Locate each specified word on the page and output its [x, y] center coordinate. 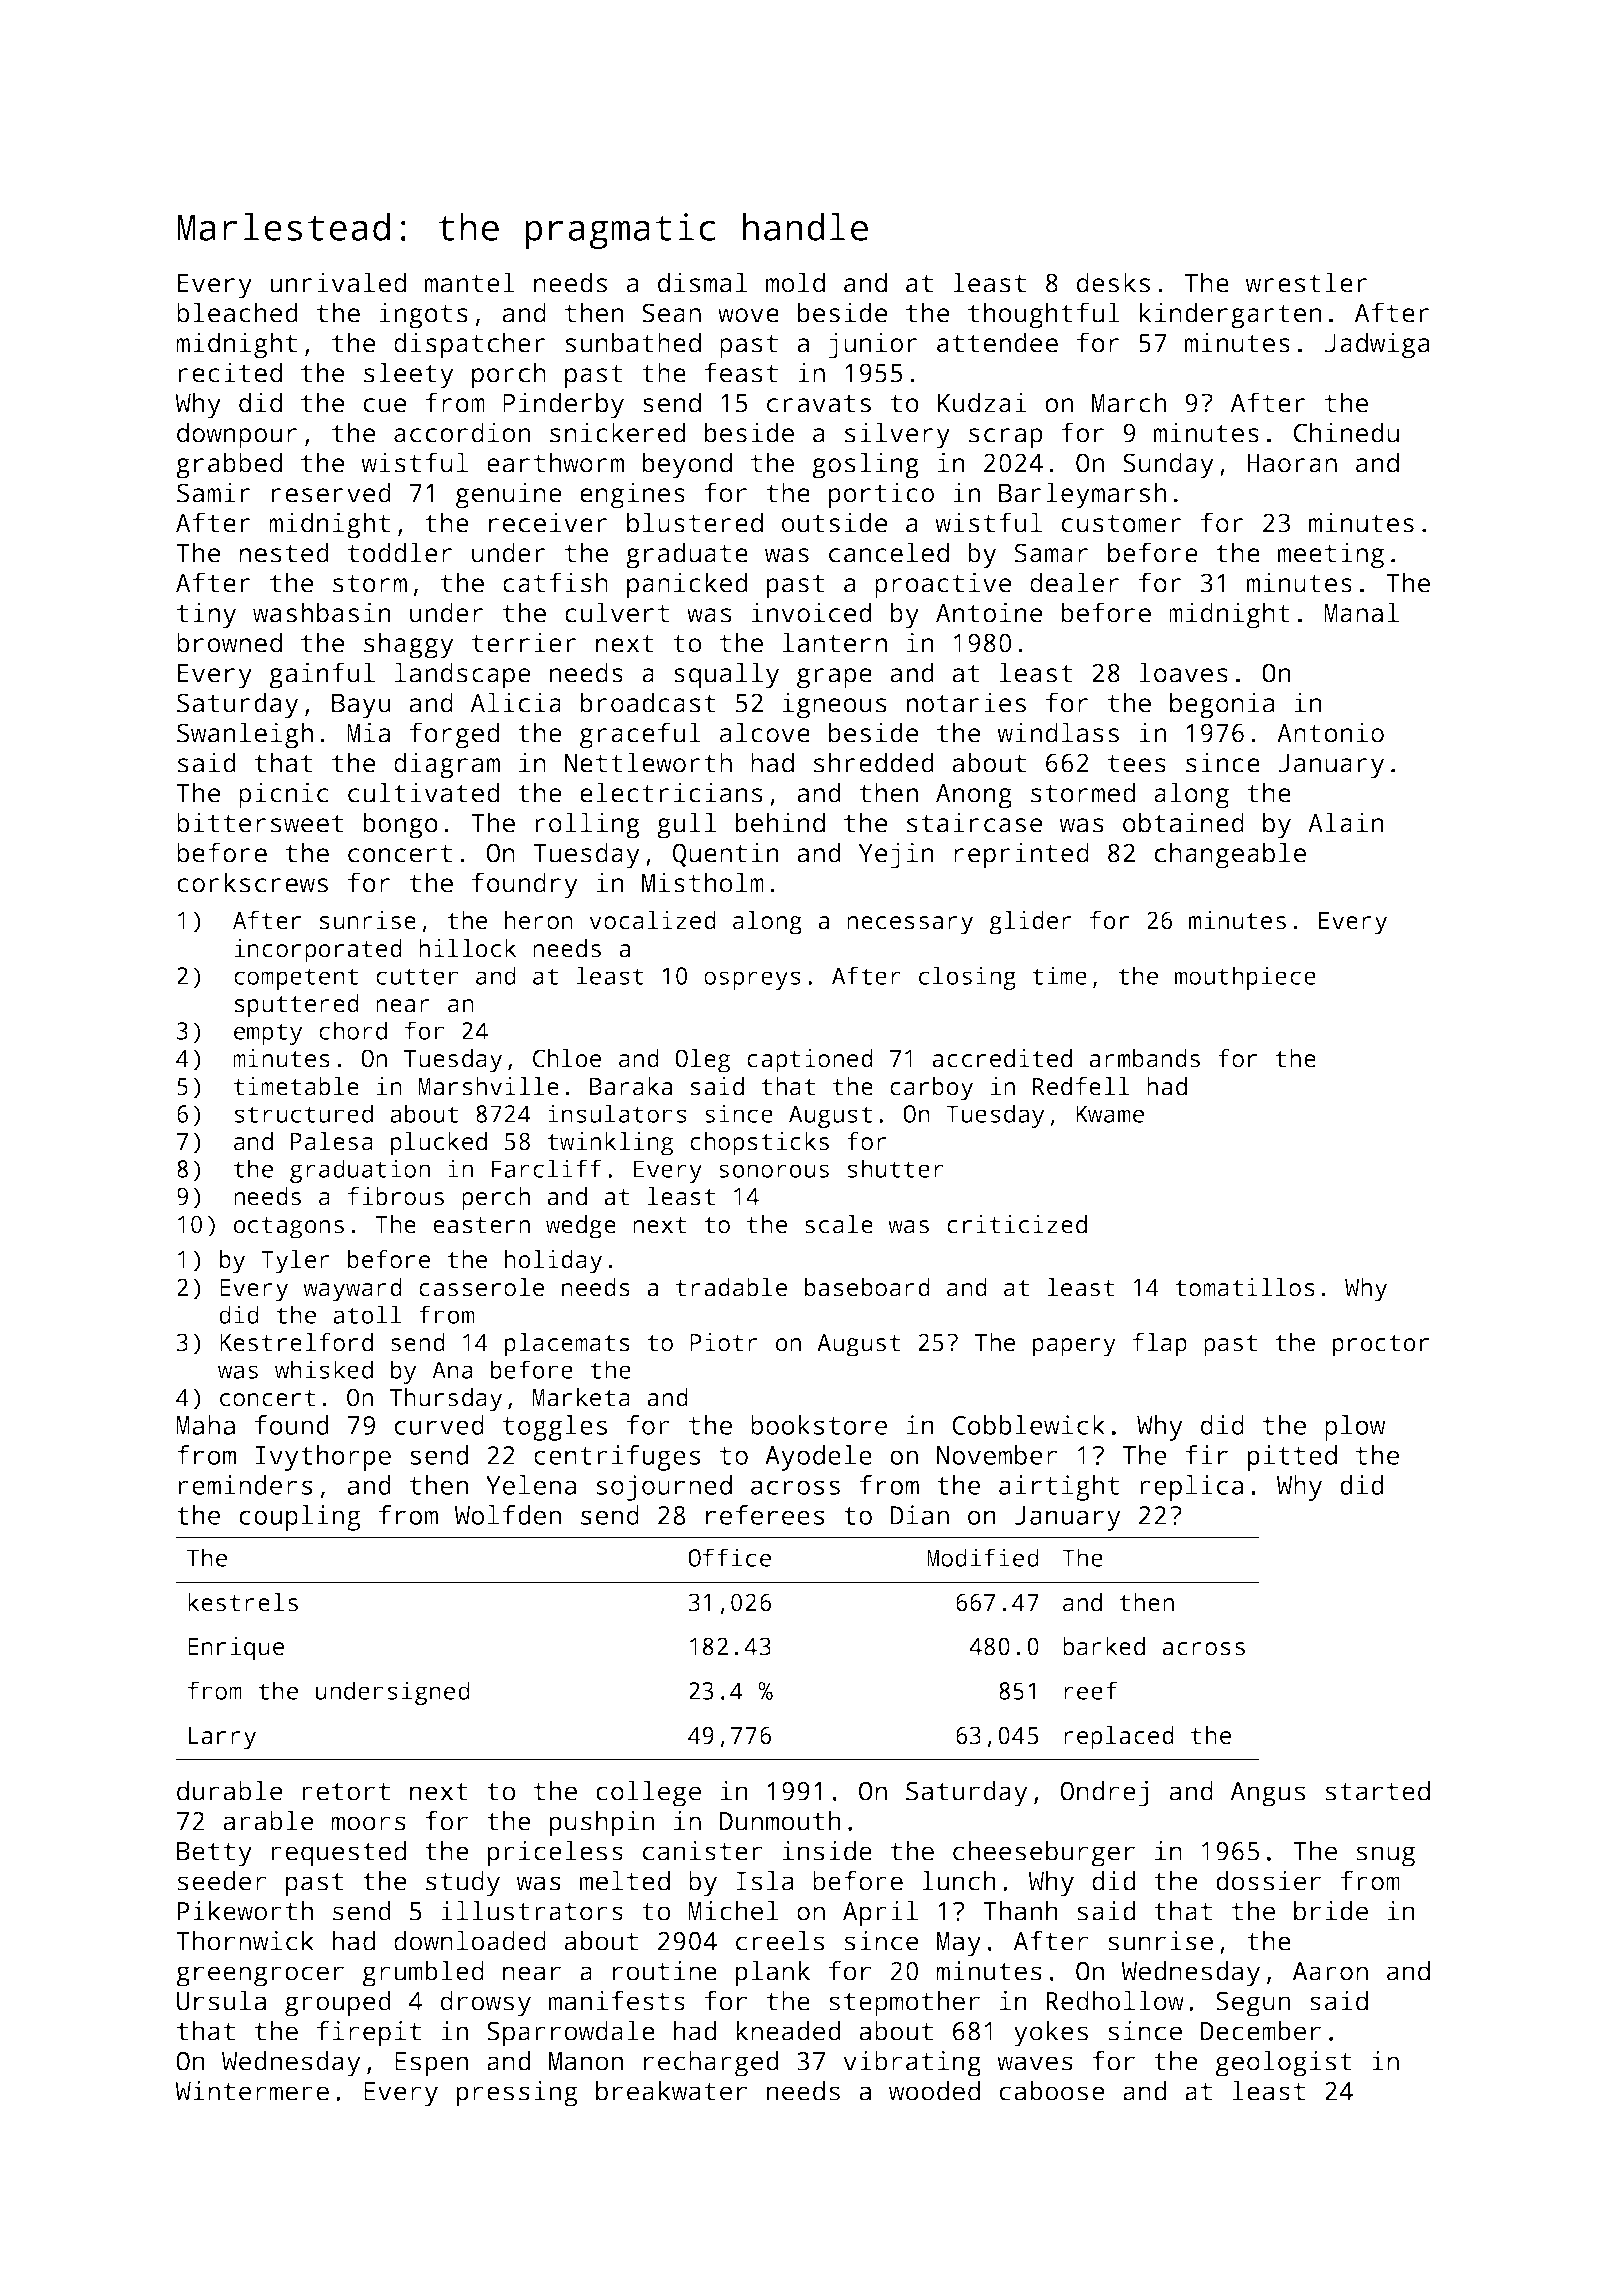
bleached [237, 312]
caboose [1052, 2091]
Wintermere [252, 2091]
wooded [934, 2091]
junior [873, 345]
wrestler [1306, 282]
